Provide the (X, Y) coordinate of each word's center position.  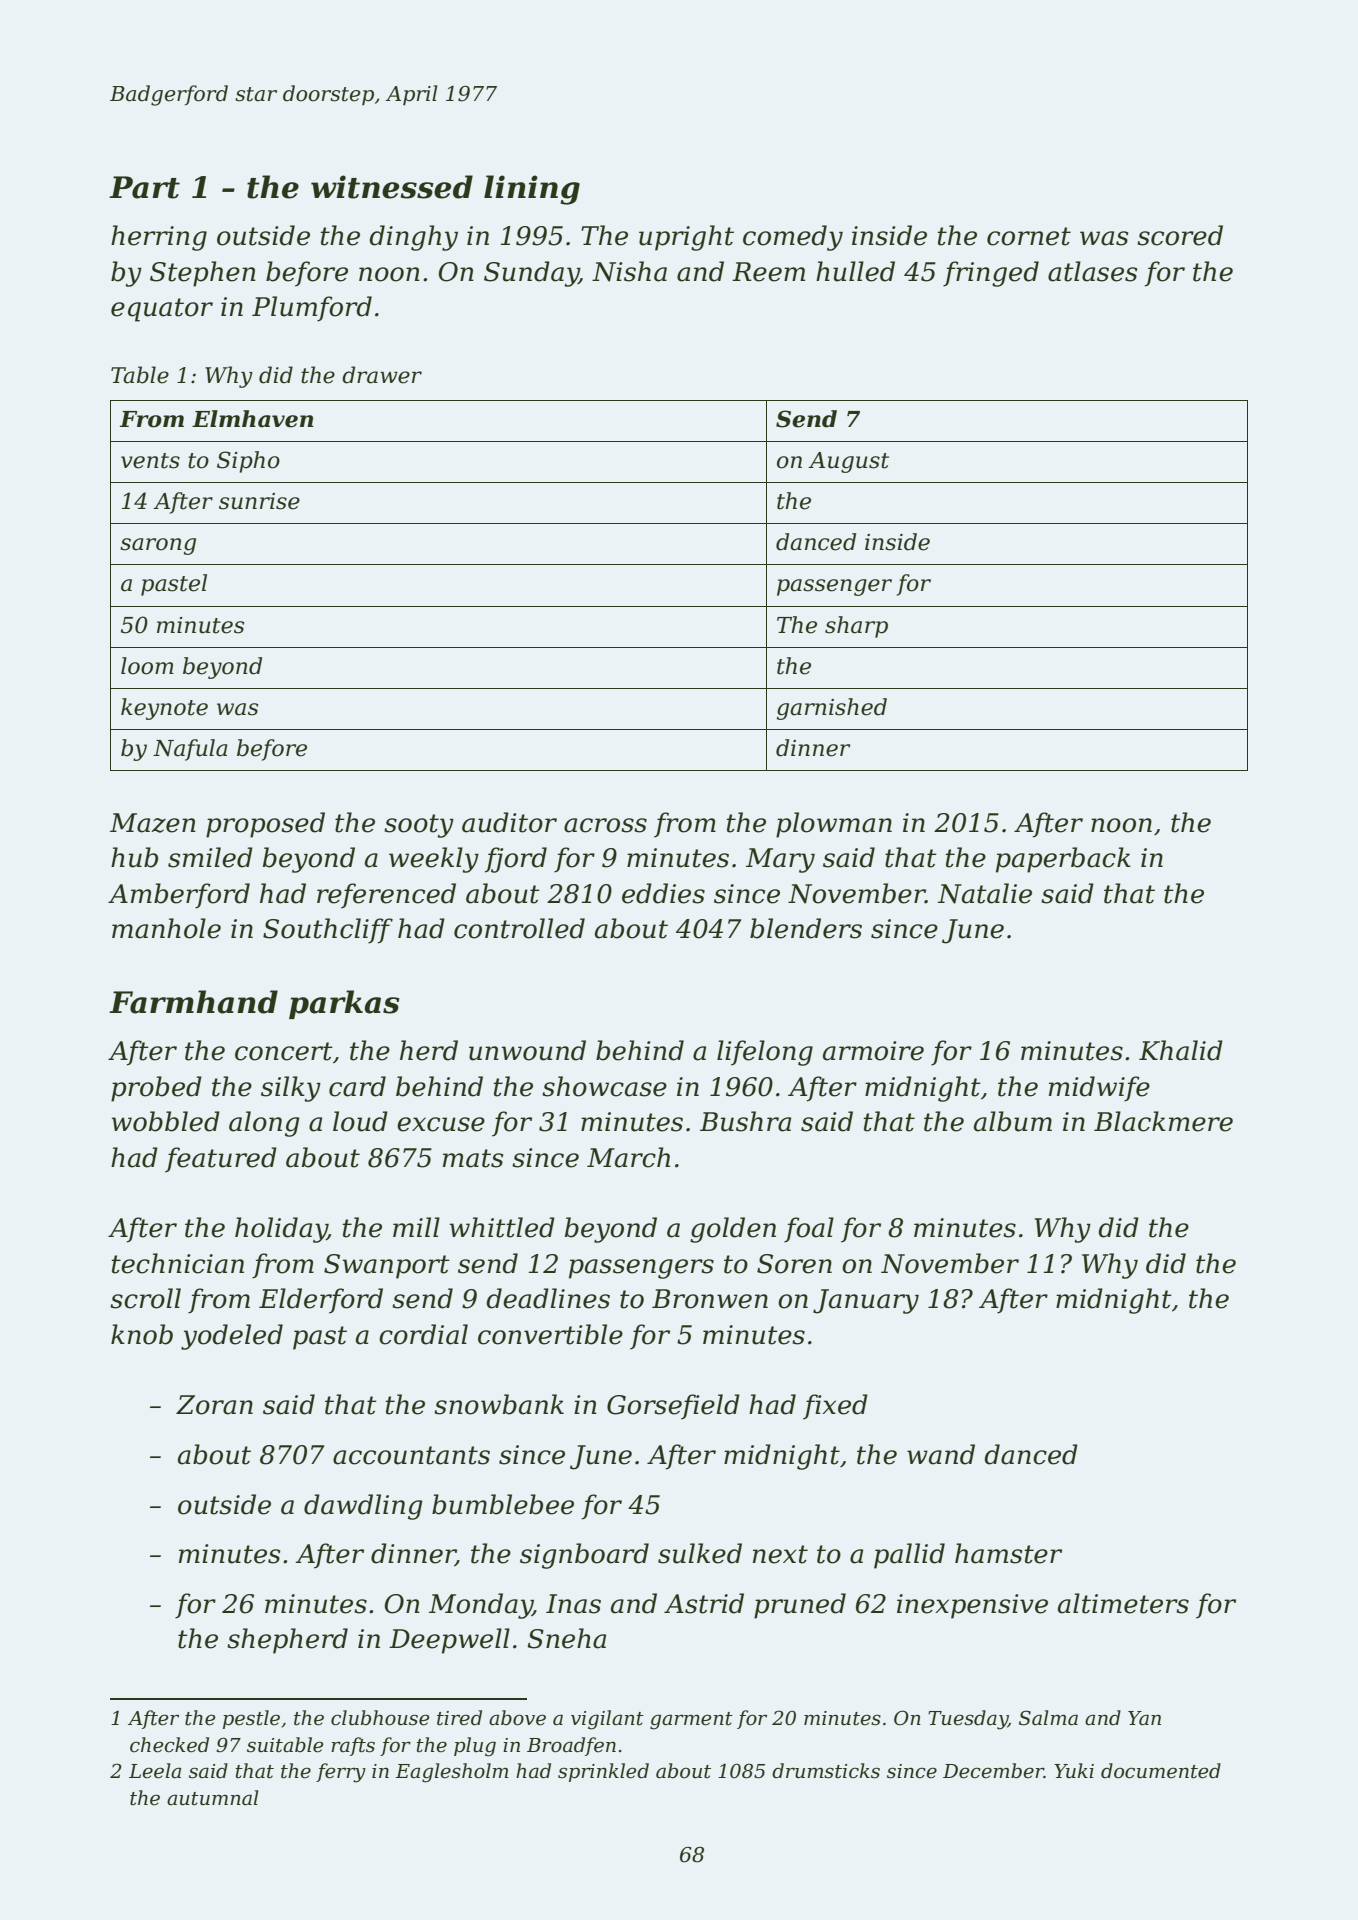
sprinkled (603, 1772)
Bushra (745, 1121)
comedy (793, 238)
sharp (856, 627)
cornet (1029, 236)
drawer (382, 375)
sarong (158, 546)
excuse (441, 1124)
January (866, 1301)
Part (144, 187)
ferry (341, 1773)
